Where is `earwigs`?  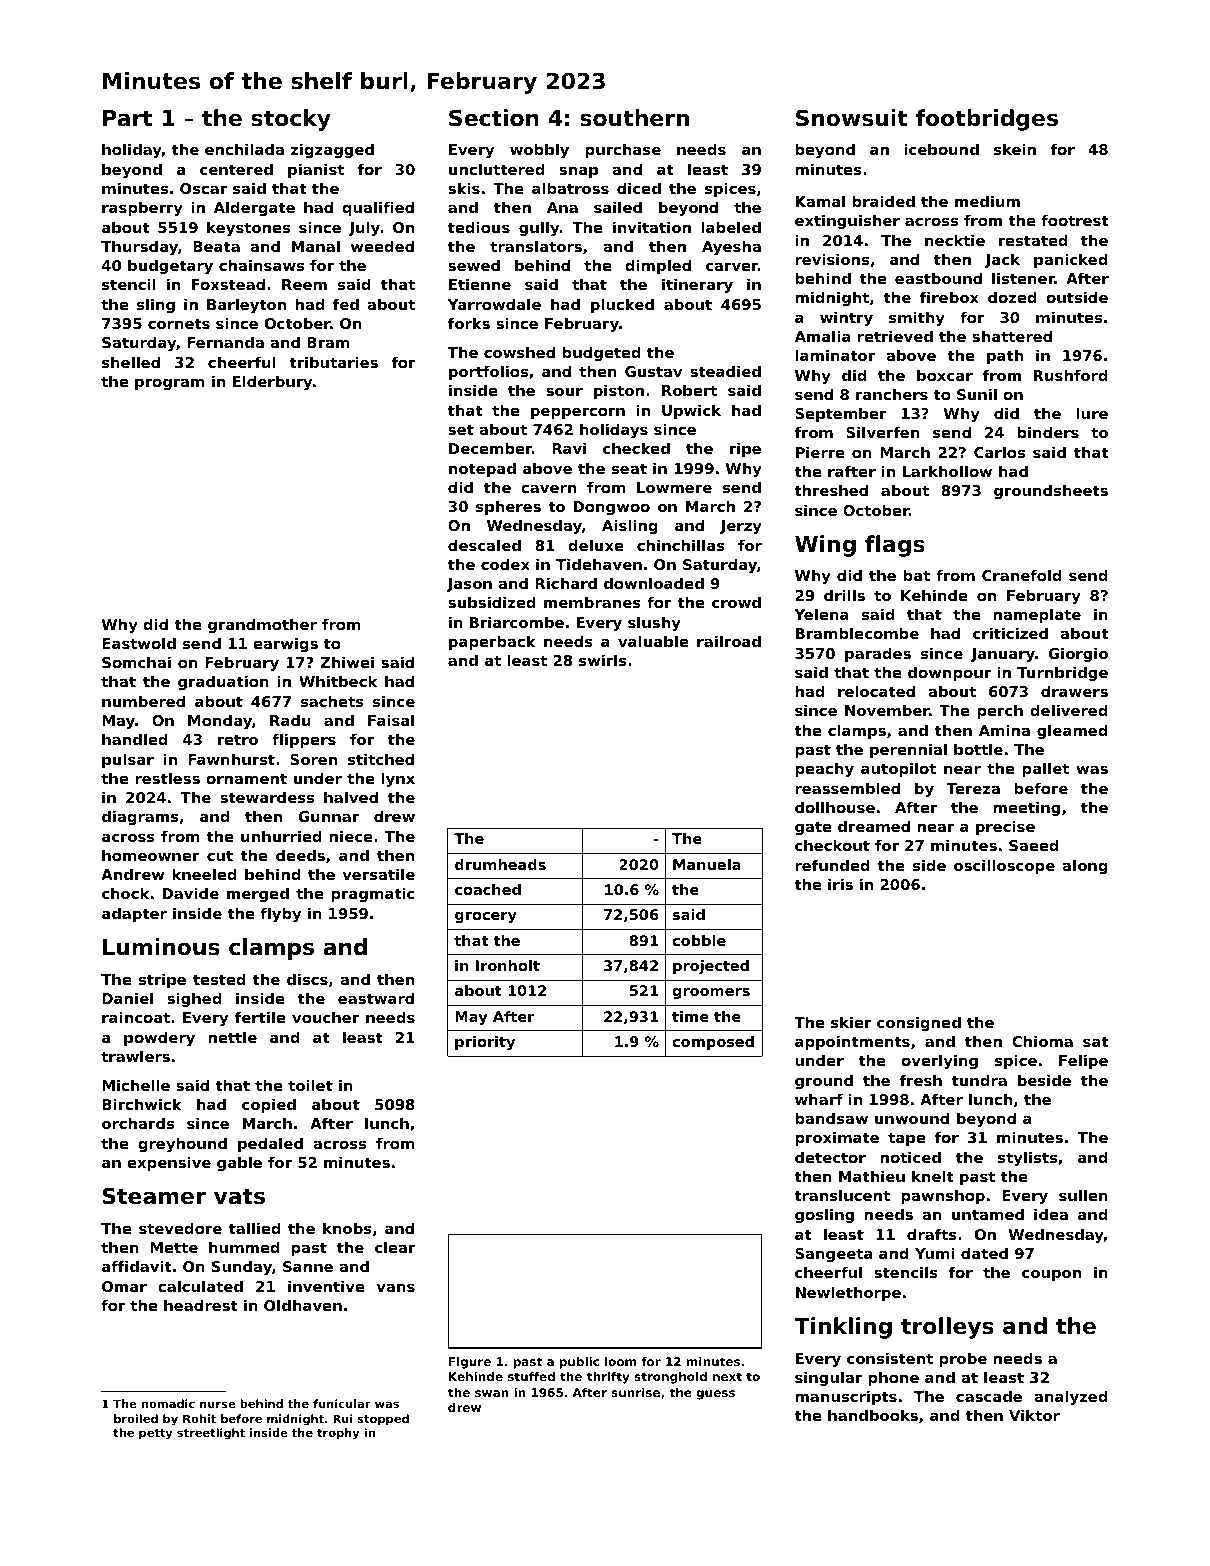 earwigs is located at coordinates (285, 644).
